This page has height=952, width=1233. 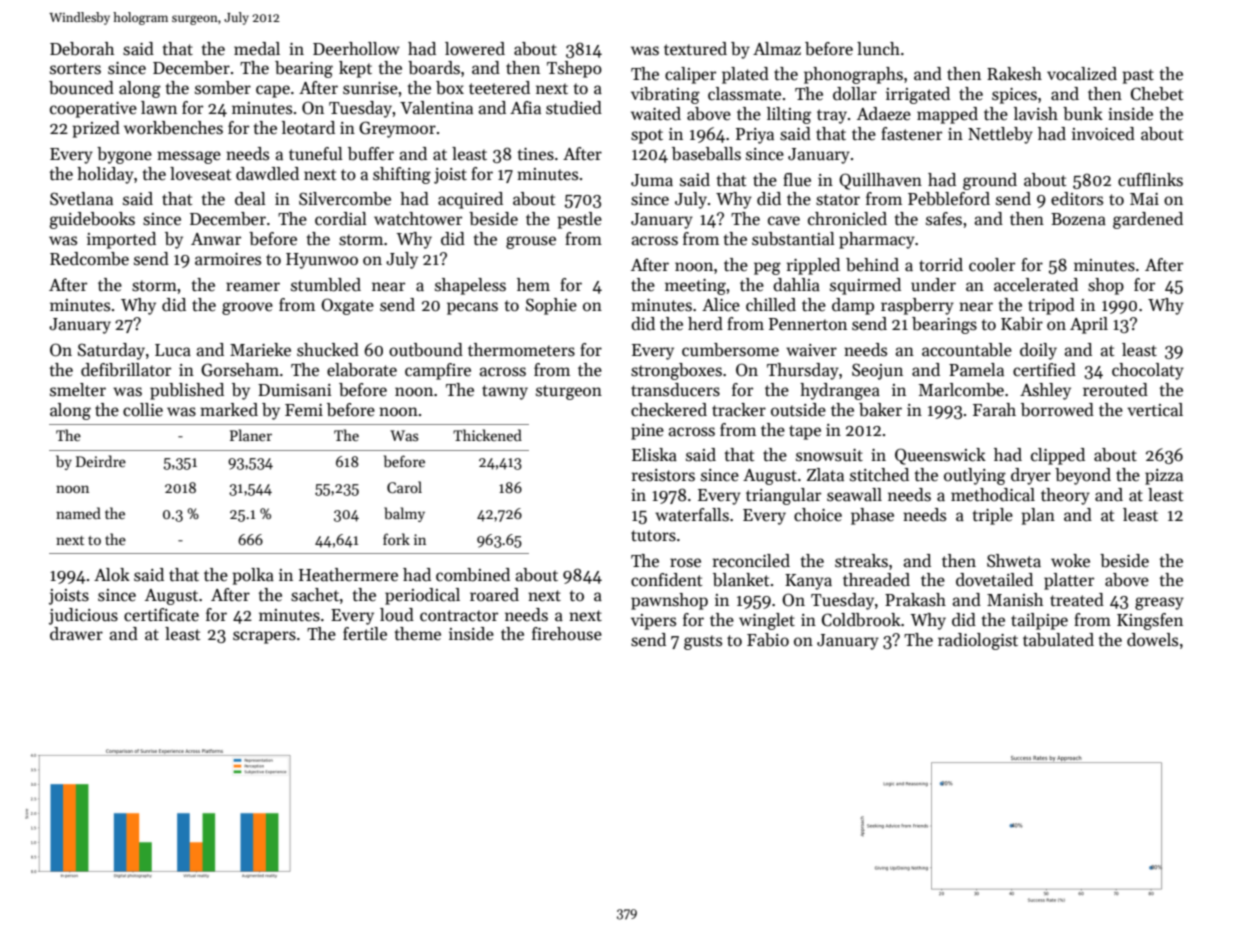 What do you see at coordinates (92, 220) in the page?
I see `guidebooks` at bounding box center [92, 220].
